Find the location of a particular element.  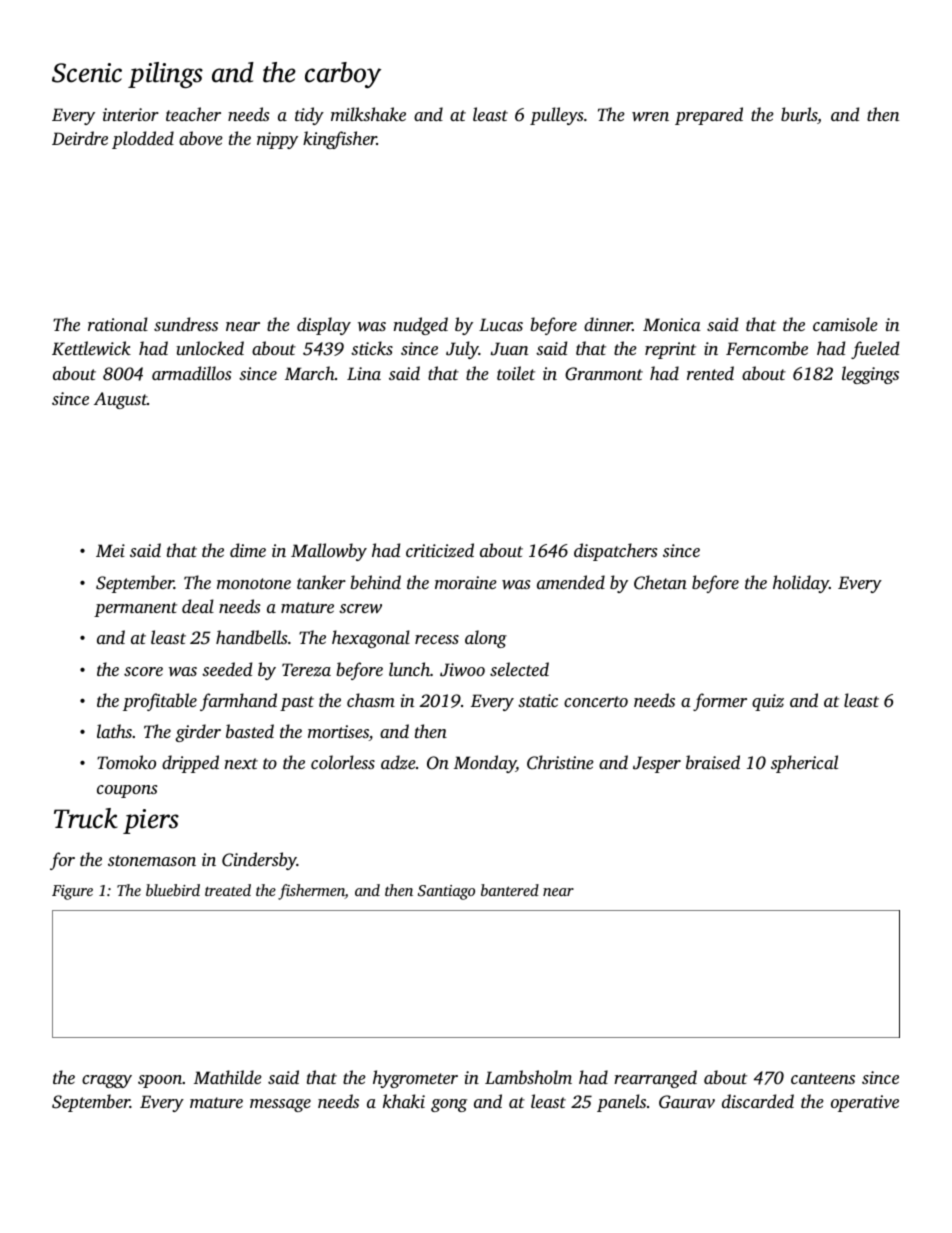

spherical is located at coordinates (804, 764).
